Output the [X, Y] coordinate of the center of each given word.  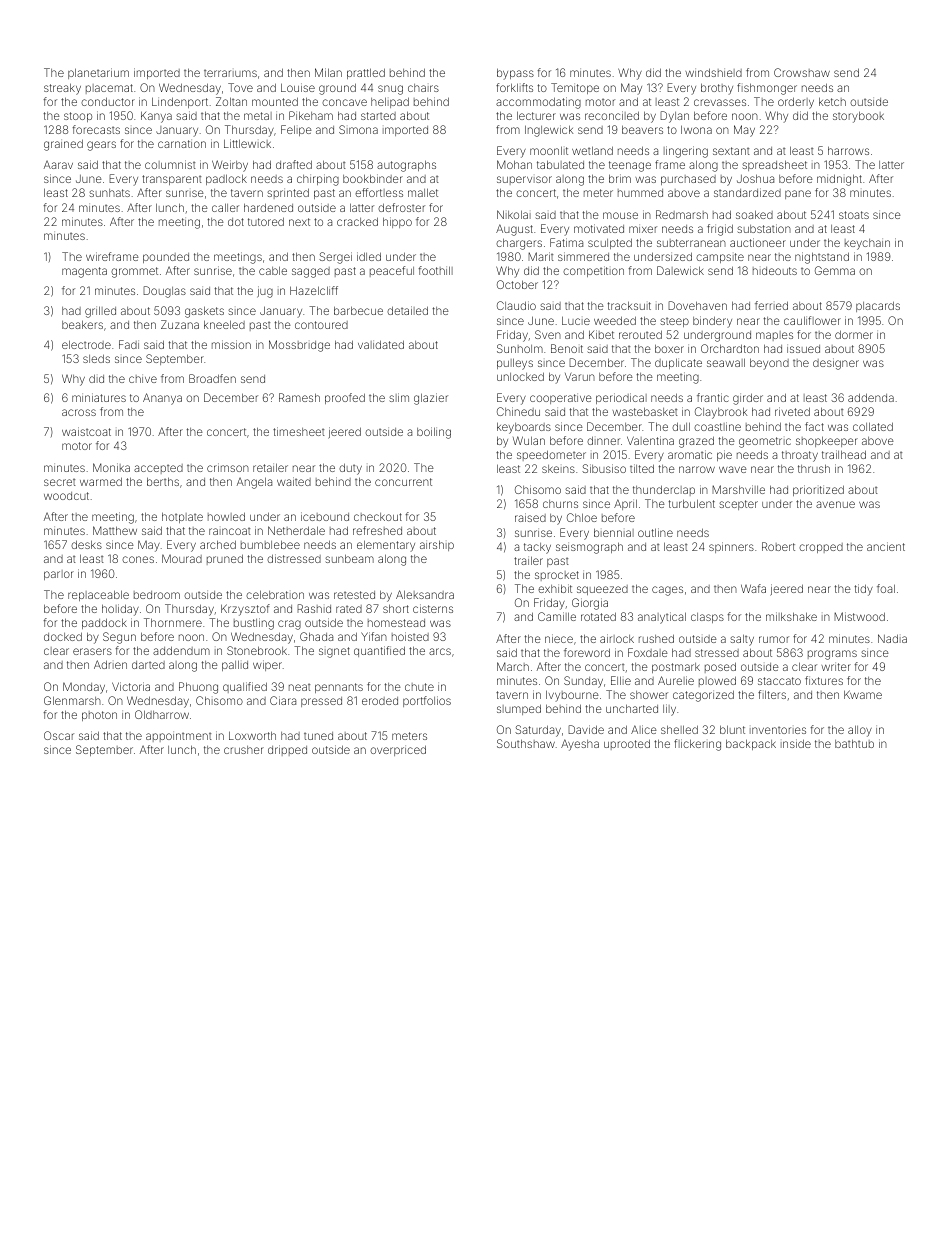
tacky [537, 548]
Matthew [115, 530]
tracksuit [629, 305]
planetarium [98, 73]
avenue [835, 504]
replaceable [98, 595]
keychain [867, 244]
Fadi [129, 344]
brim [620, 178]
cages [667, 591]
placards [878, 306]
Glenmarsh [72, 700]
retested [354, 595]
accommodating [538, 103]
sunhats [109, 193]
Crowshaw [802, 72]
